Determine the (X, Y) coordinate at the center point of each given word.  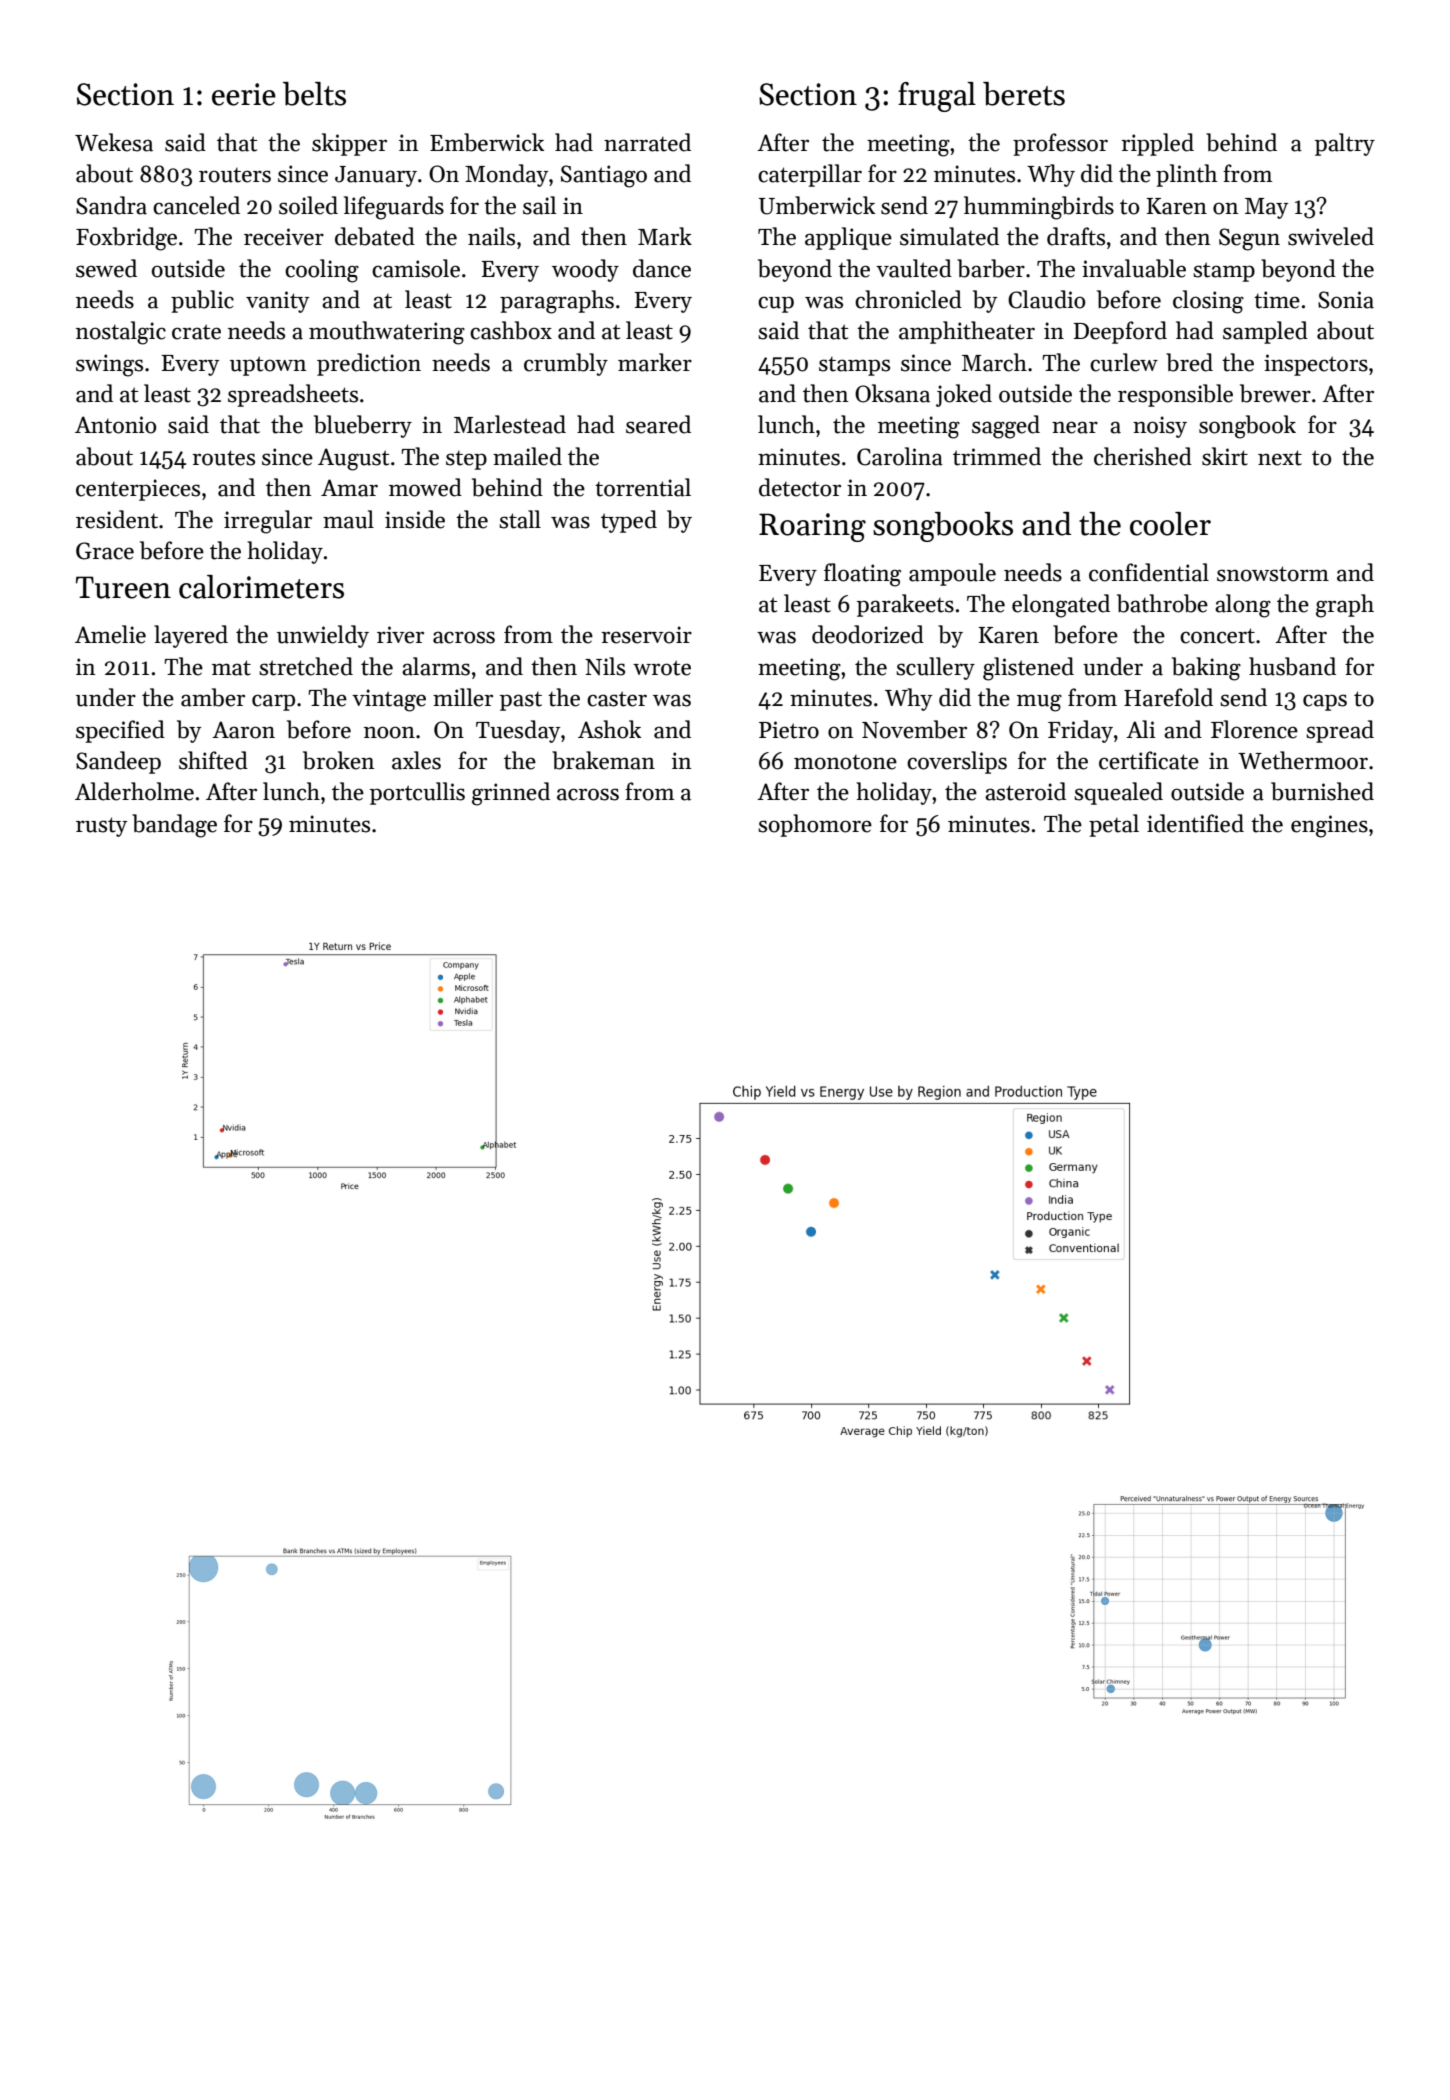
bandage (174, 826)
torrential (643, 487)
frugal (937, 97)
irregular (268, 522)
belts (314, 94)
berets (1024, 94)
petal (1114, 825)
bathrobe (1162, 603)
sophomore (815, 825)
